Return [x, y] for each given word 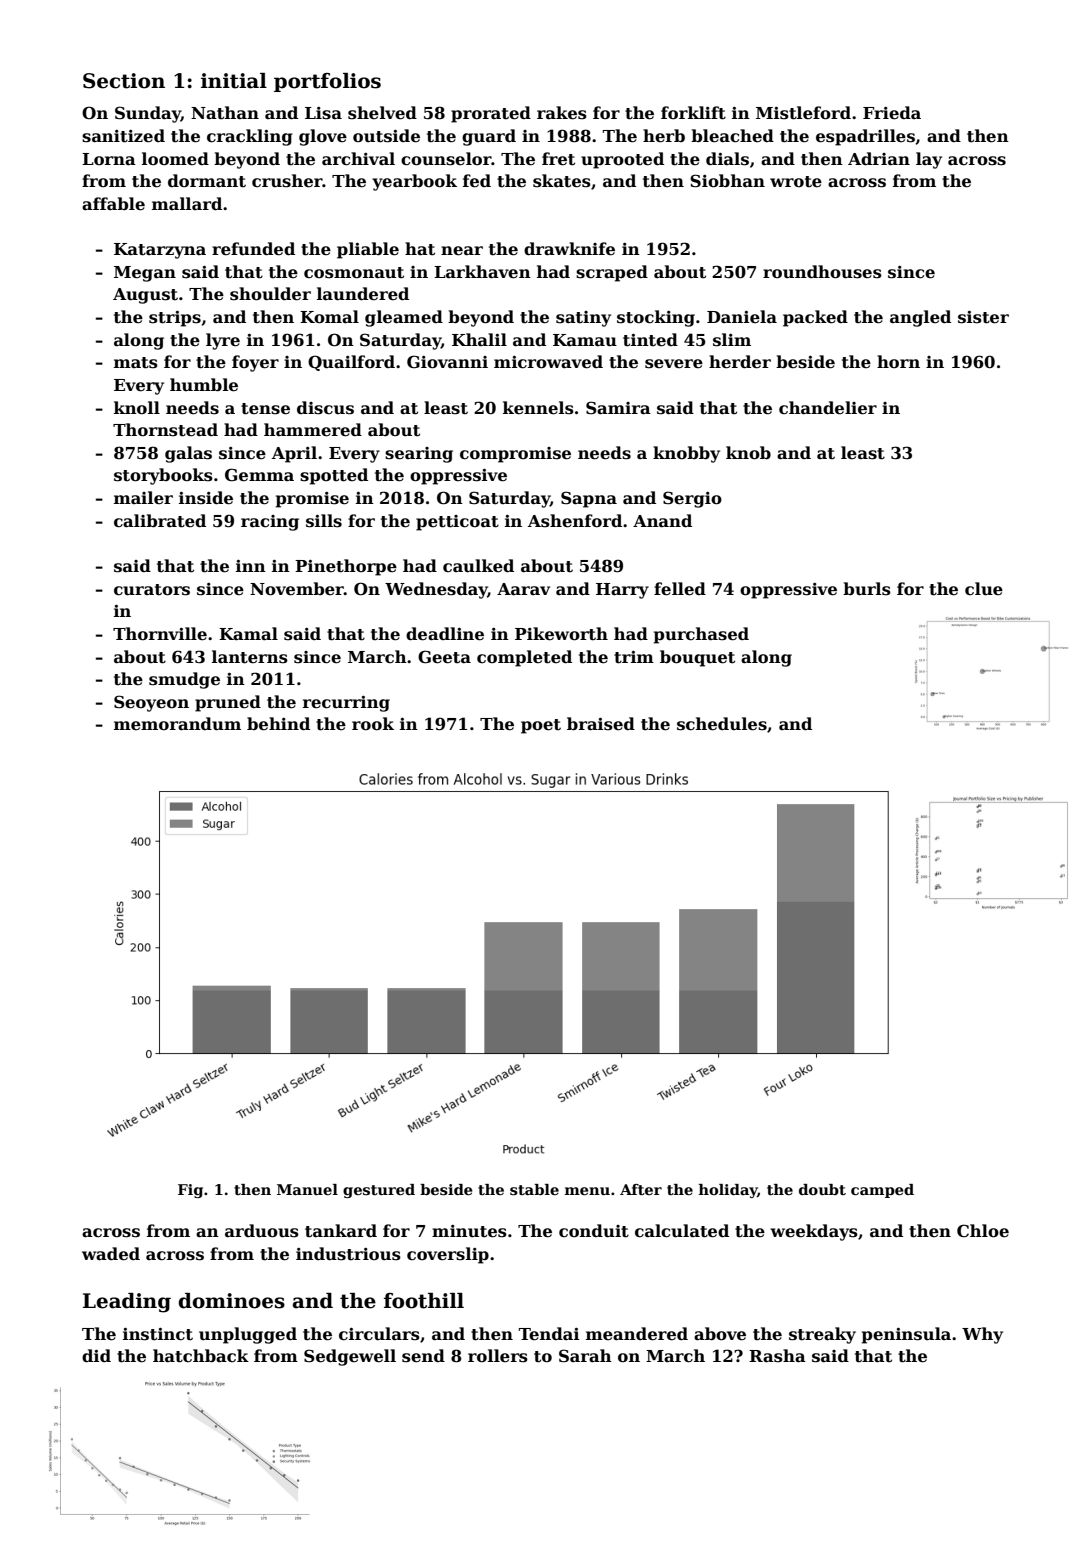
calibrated [160, 521]
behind [278, 724]
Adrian [879, 158]
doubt [822, 1189]
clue [984, 589]
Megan [145, 274]
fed [477, 181]
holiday [728, 1191]
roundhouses [822, 272]
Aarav [523, 589]
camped [882, 1191]
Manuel [307, 1189]
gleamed [404, 318]
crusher [287, 181]
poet [541, 726]
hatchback [201, 1356]
